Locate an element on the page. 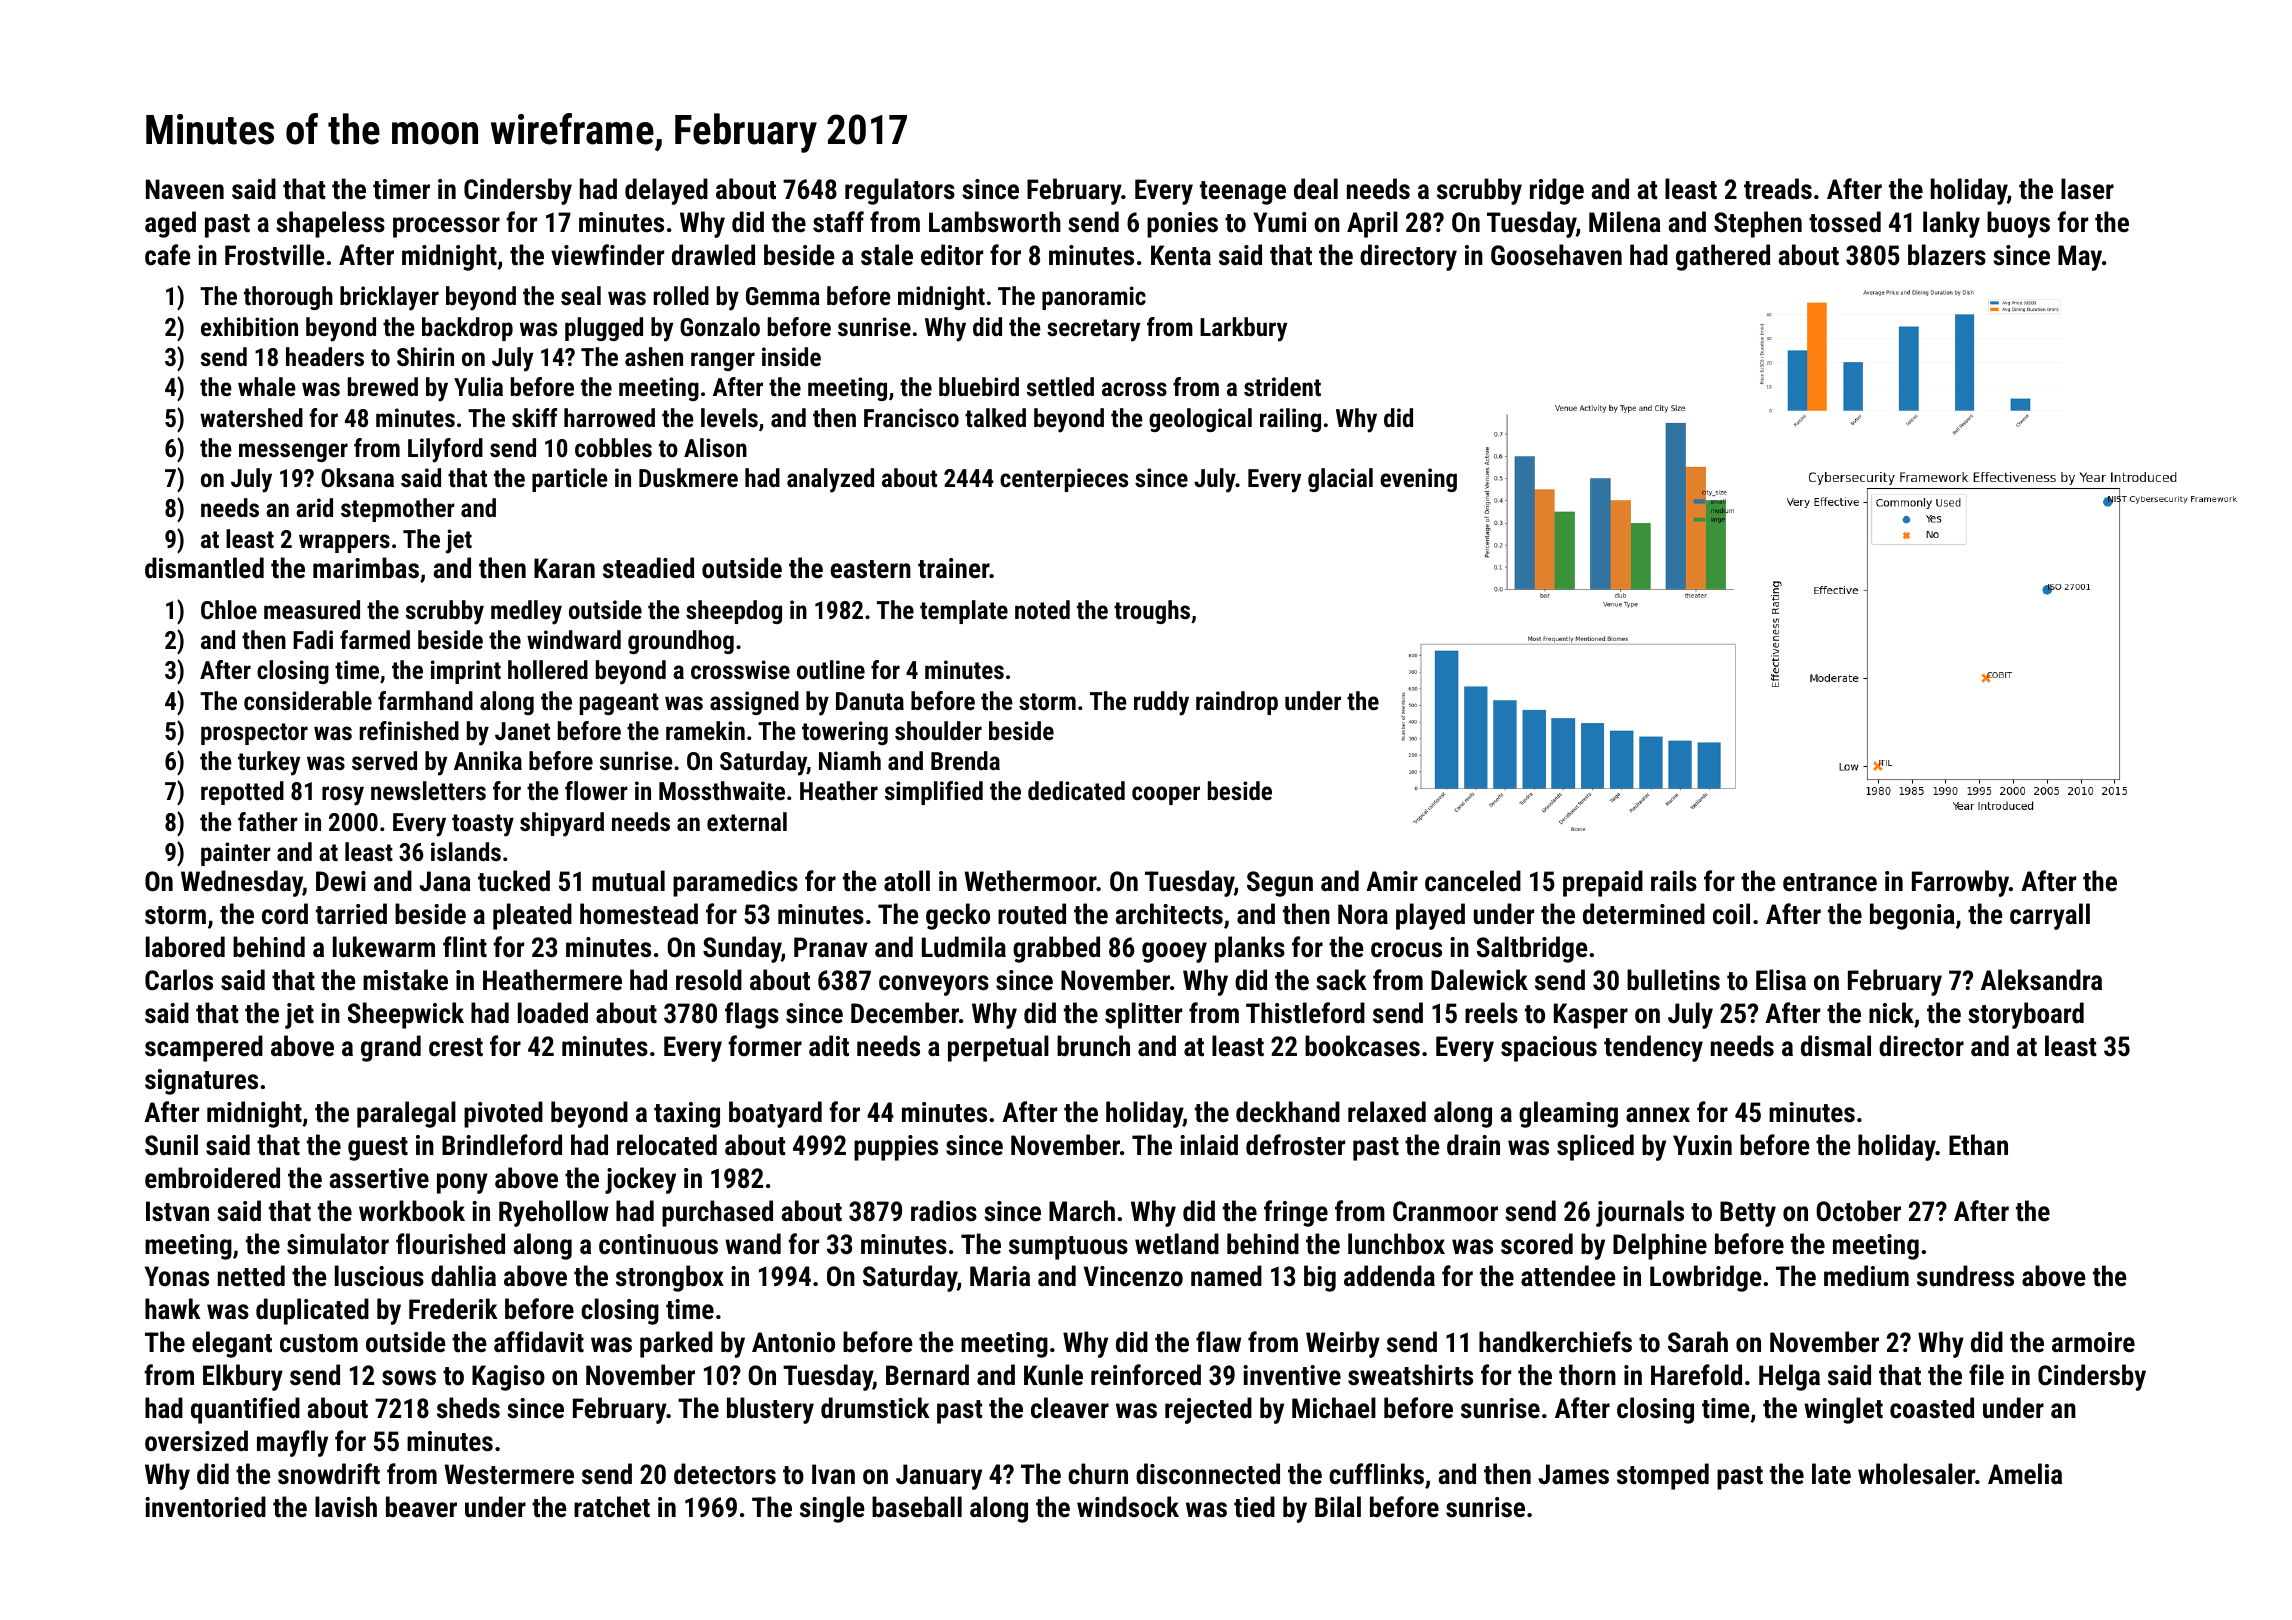 This image has height=1620, width=2292. laser is located at coordinates (2087, 189).
